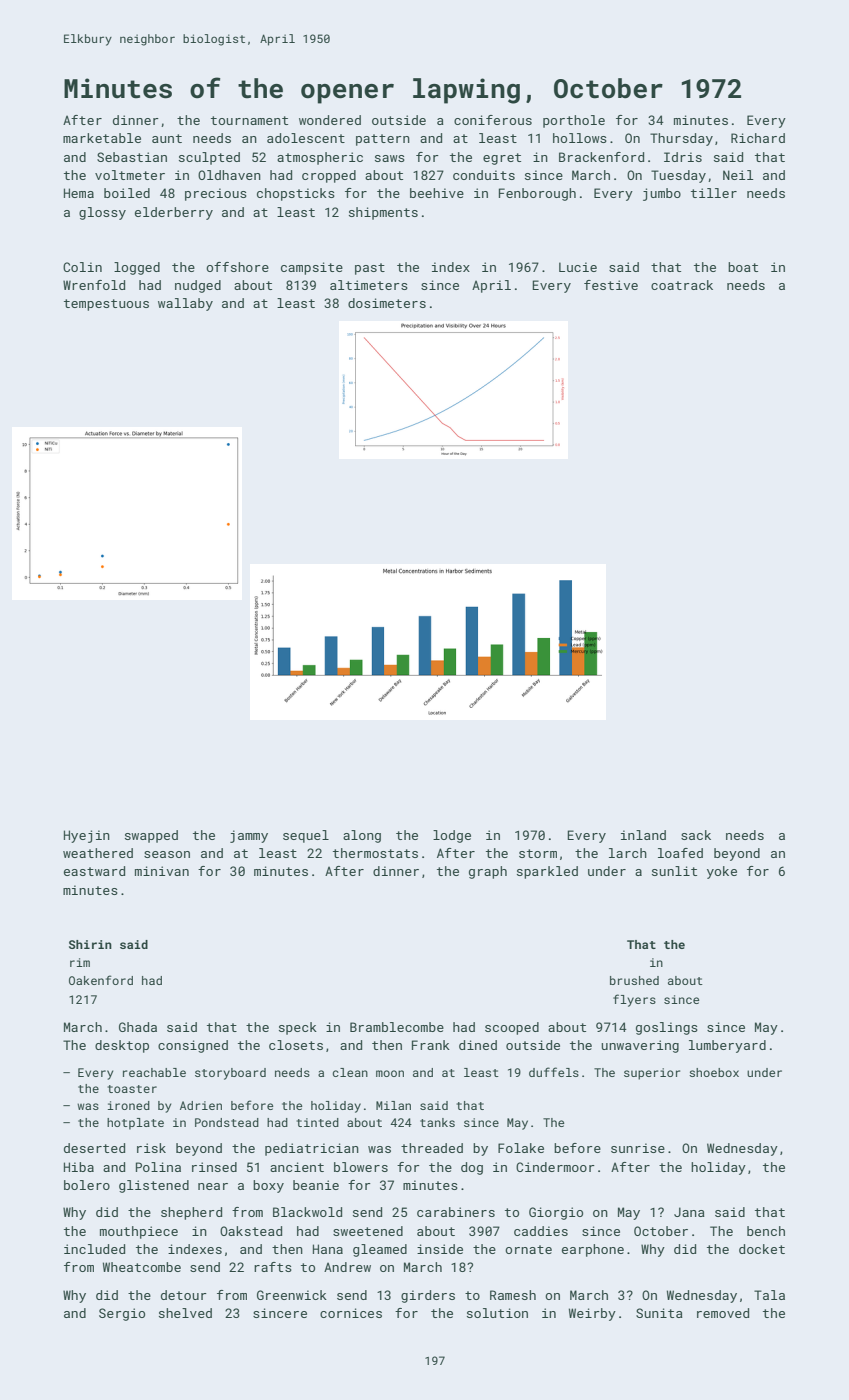 This page has height=1400, width=849. I want to click on wondered, so click(330, 120).
